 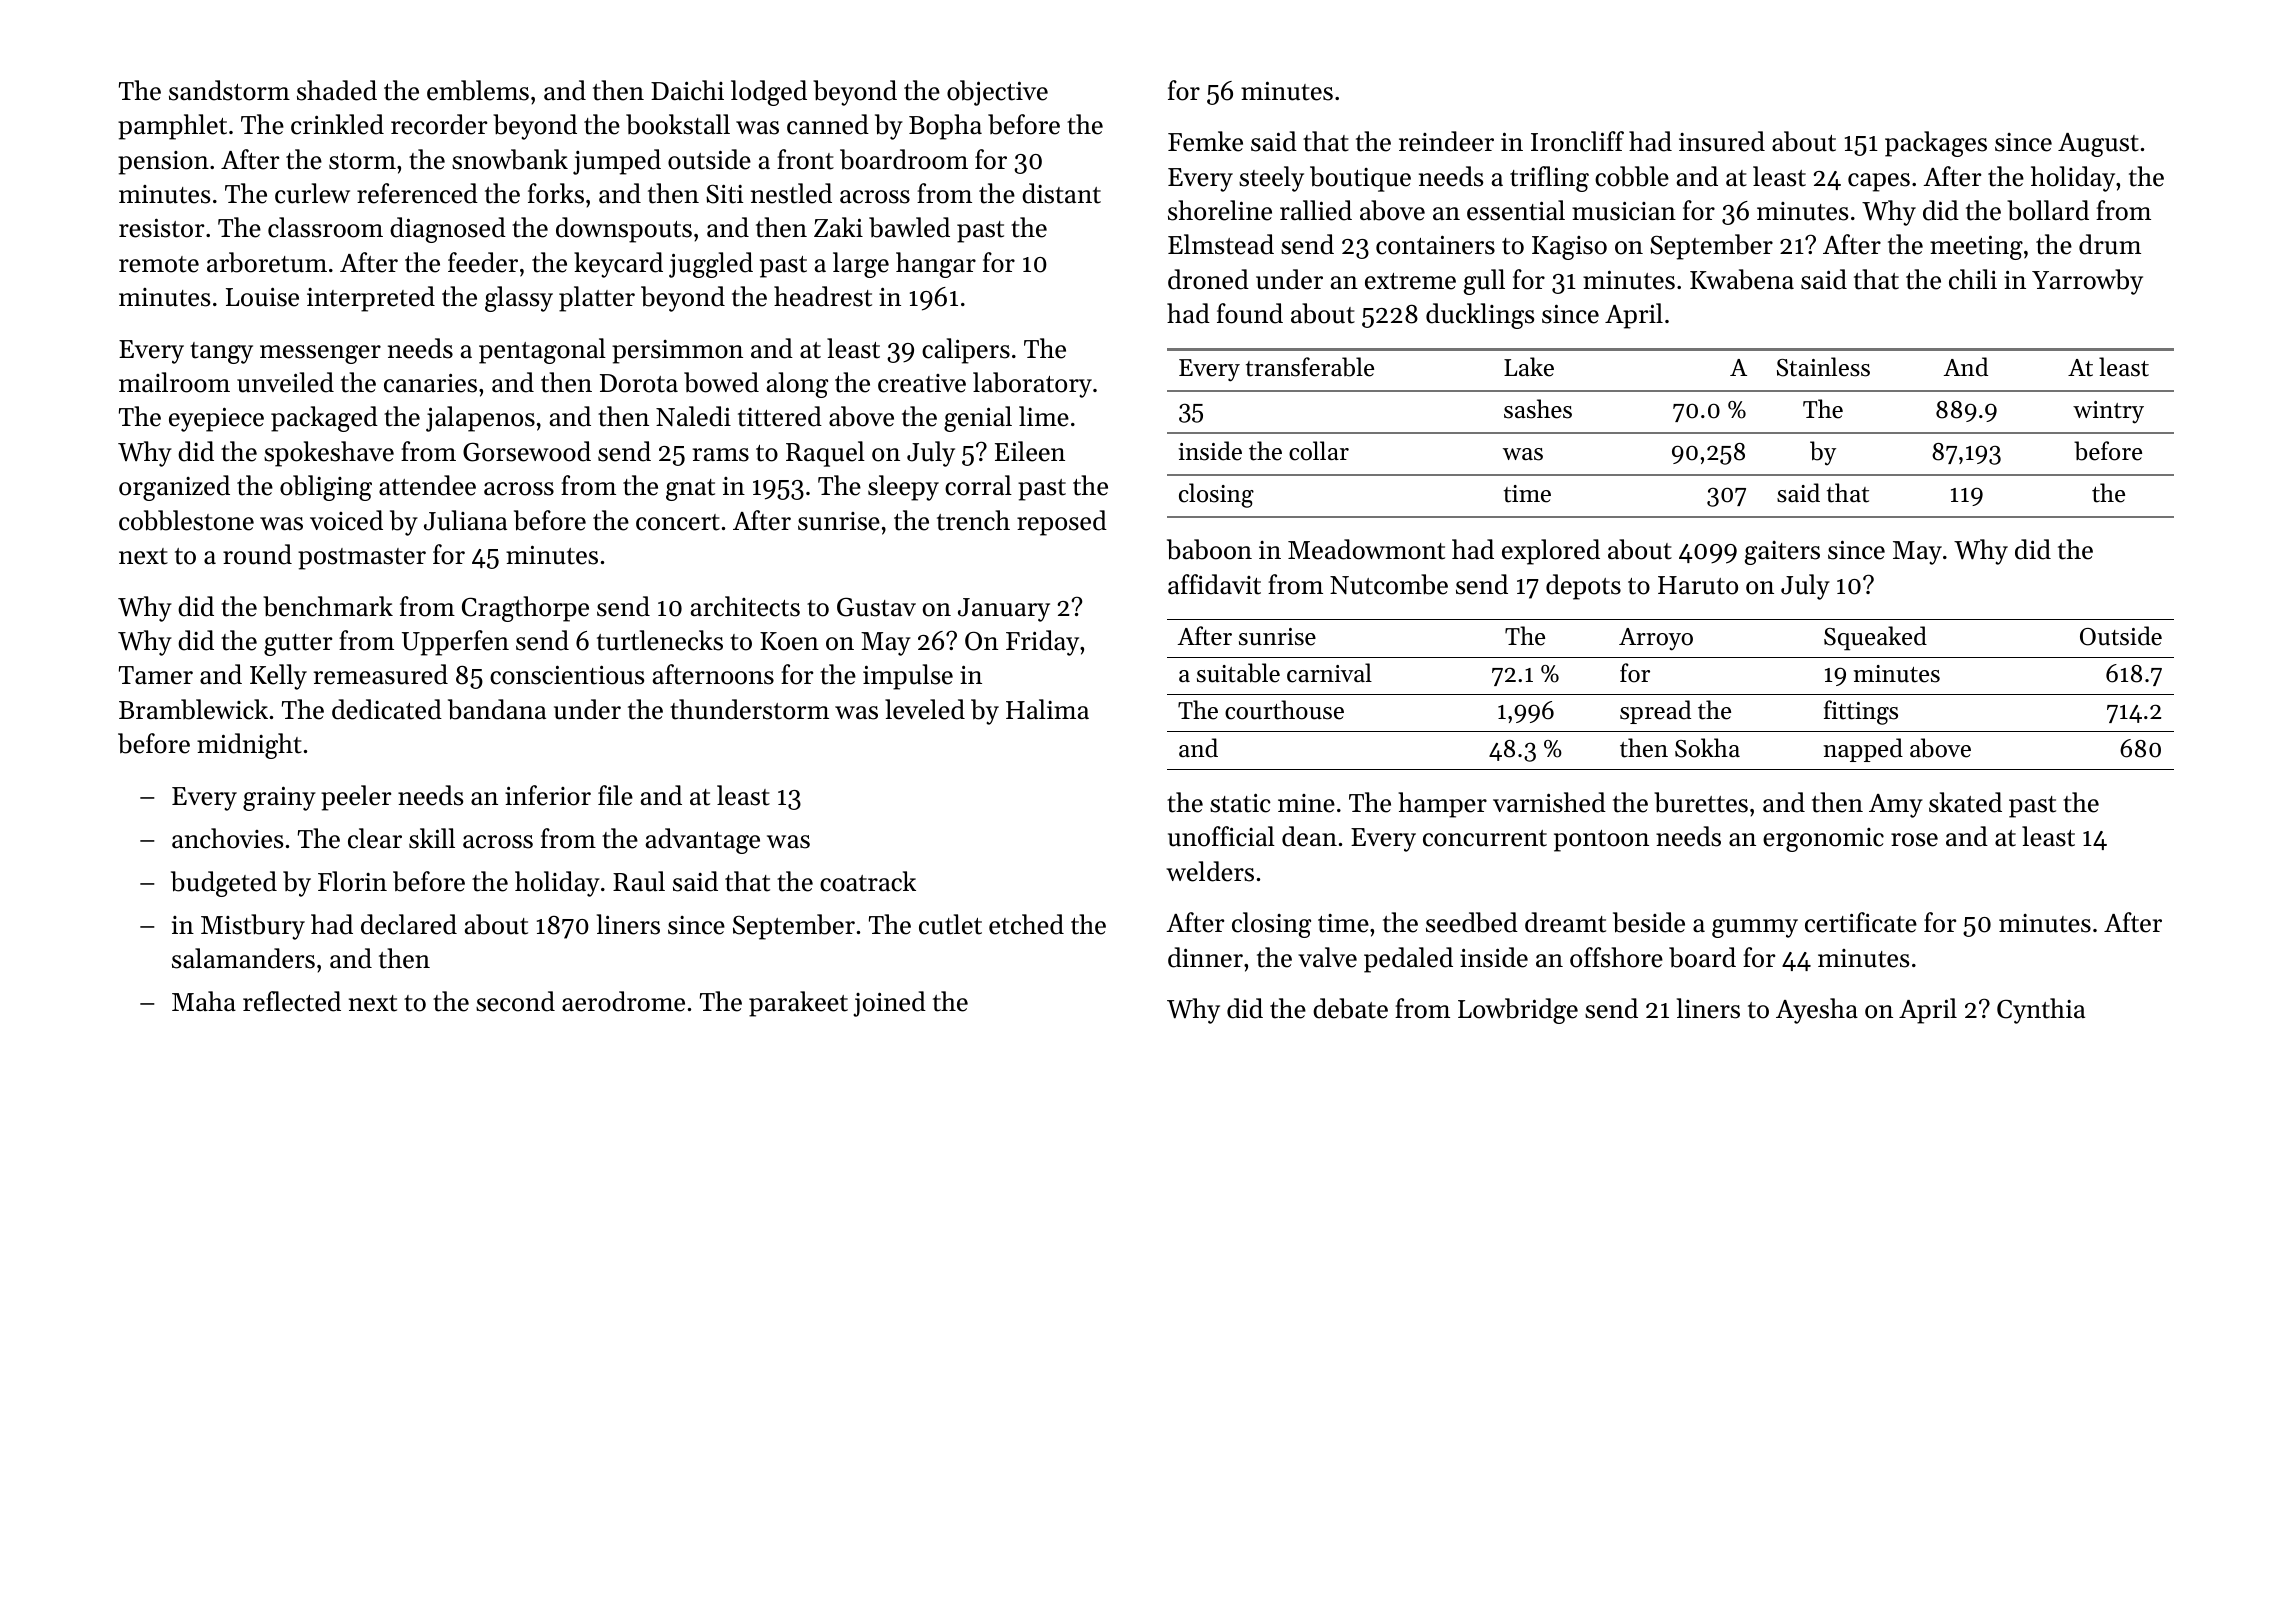 I want to click on found, so click(x=1250, y=313).
